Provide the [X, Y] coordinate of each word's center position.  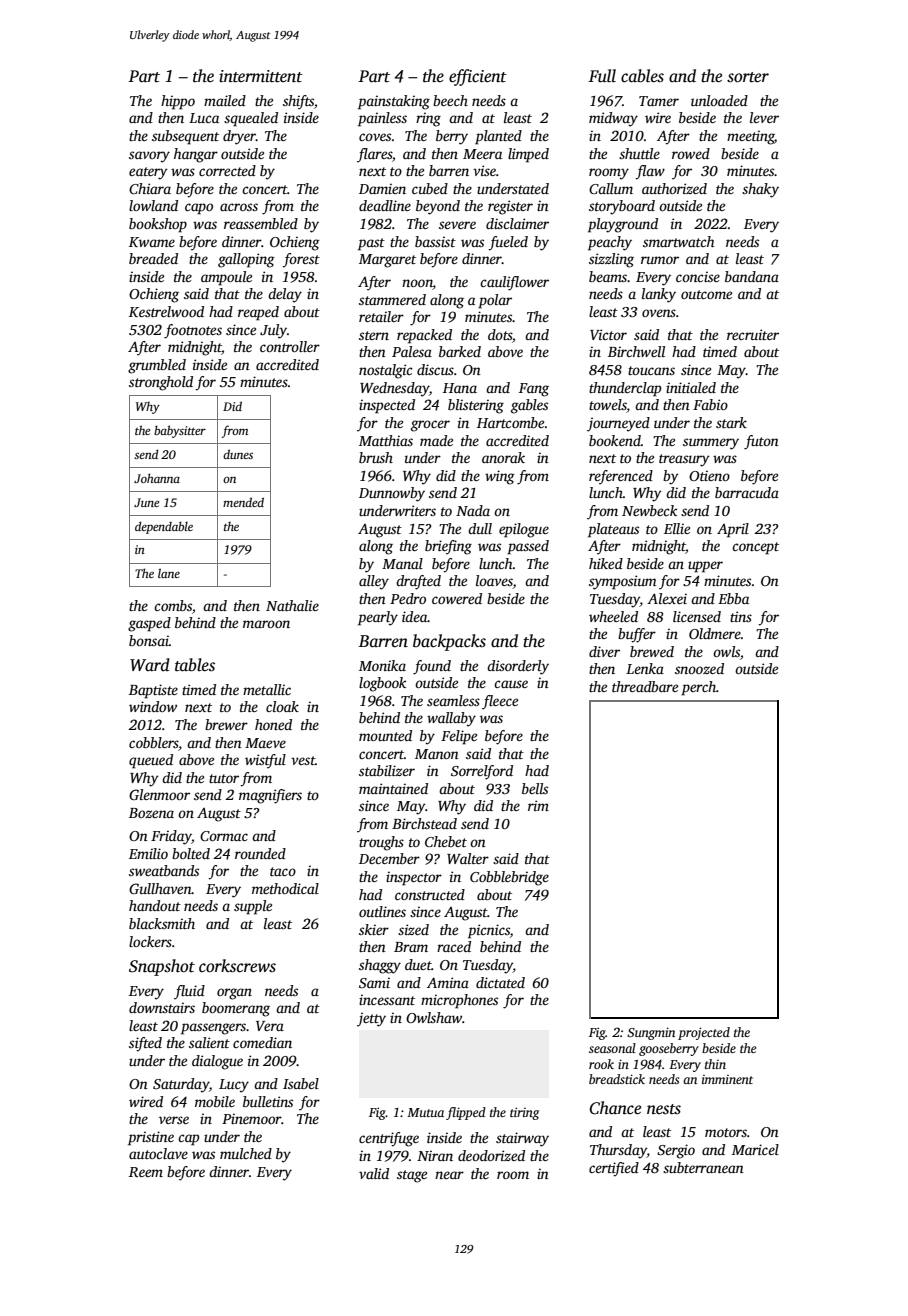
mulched [246, 1153]
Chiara [150, 188]
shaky [760, 190]
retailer [381, 316]
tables [195, 665]
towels [608, 406]
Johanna [157, 478]
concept [755, 548]
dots [500, 334]
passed [528, 547]
